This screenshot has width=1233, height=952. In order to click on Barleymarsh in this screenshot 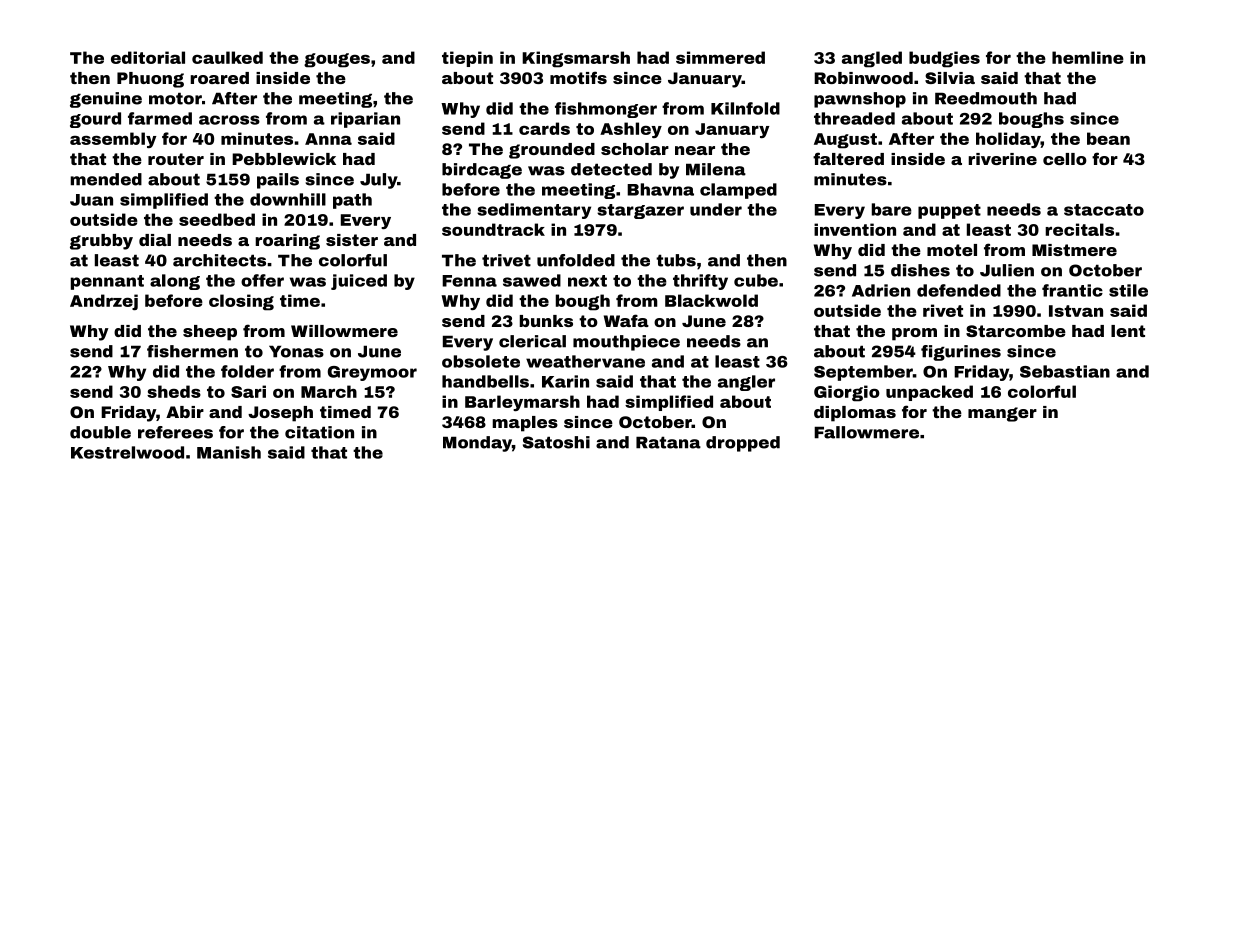, I will do `click(522, 403)`.
